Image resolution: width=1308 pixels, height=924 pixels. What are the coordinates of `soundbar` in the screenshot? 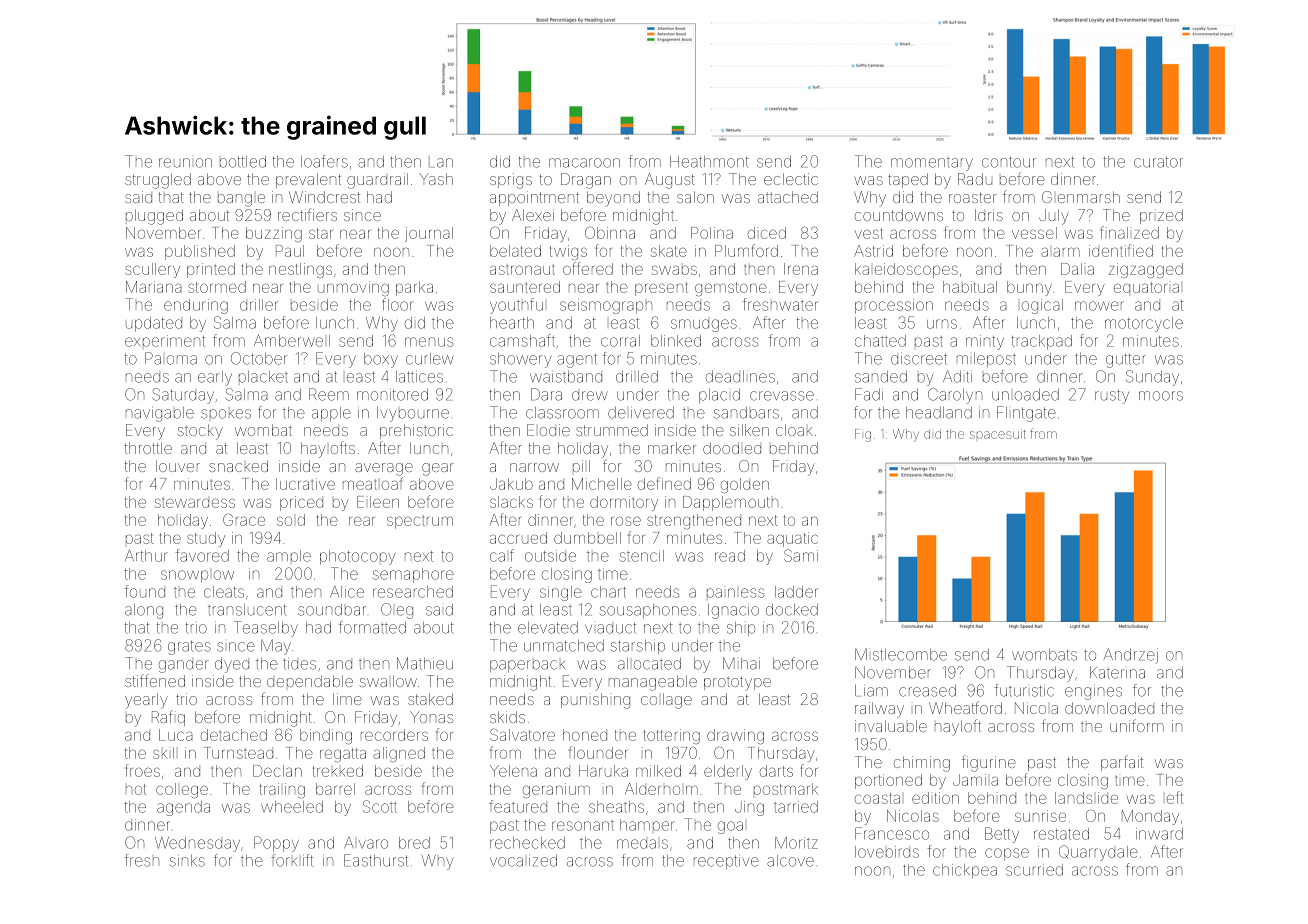 It's located at (332, 610).
